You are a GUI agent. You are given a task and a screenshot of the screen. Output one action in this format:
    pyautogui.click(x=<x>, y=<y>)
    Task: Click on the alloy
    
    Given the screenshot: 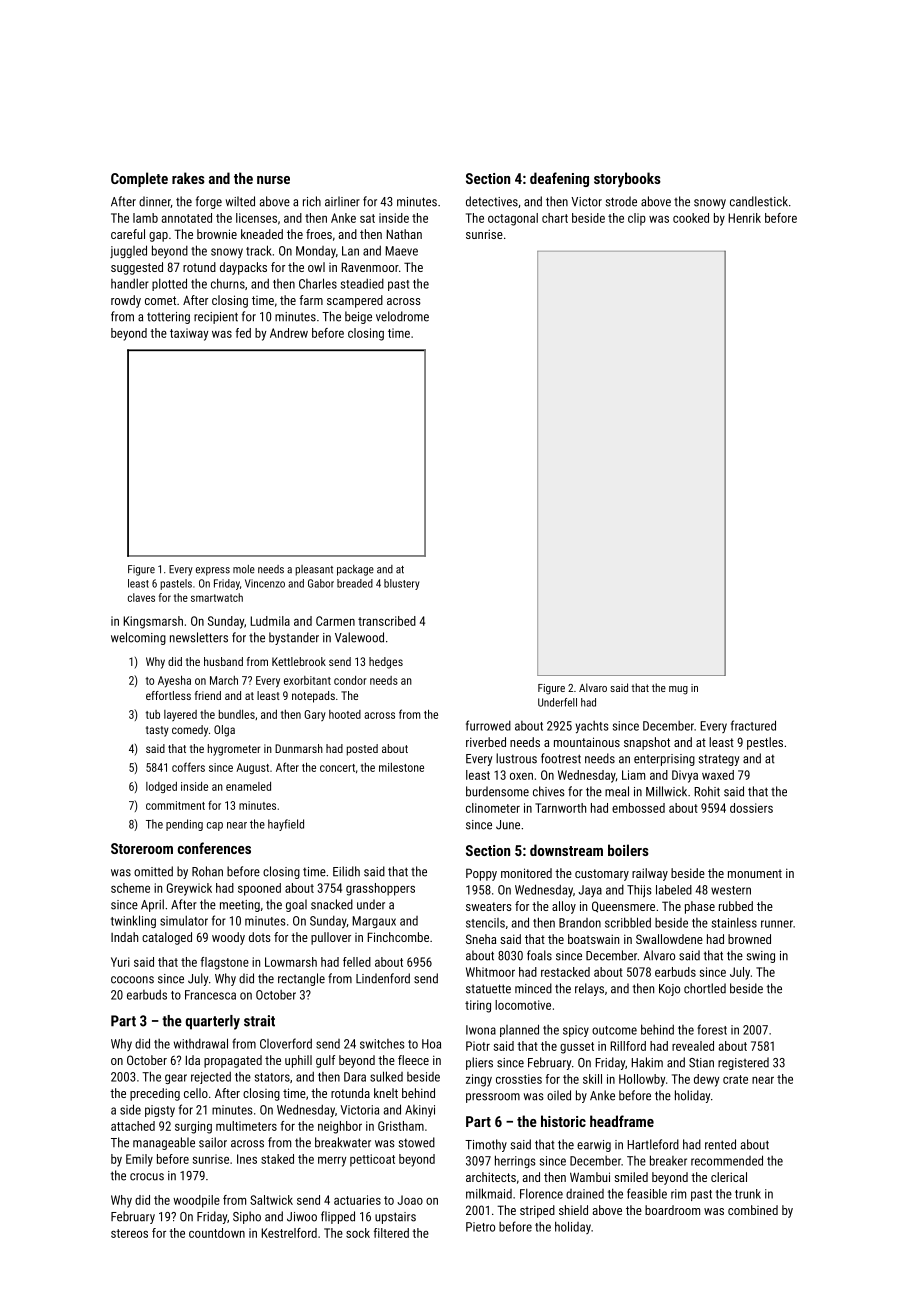 What is the action you would take?
    pyautogui.click(x=564, y=907)
